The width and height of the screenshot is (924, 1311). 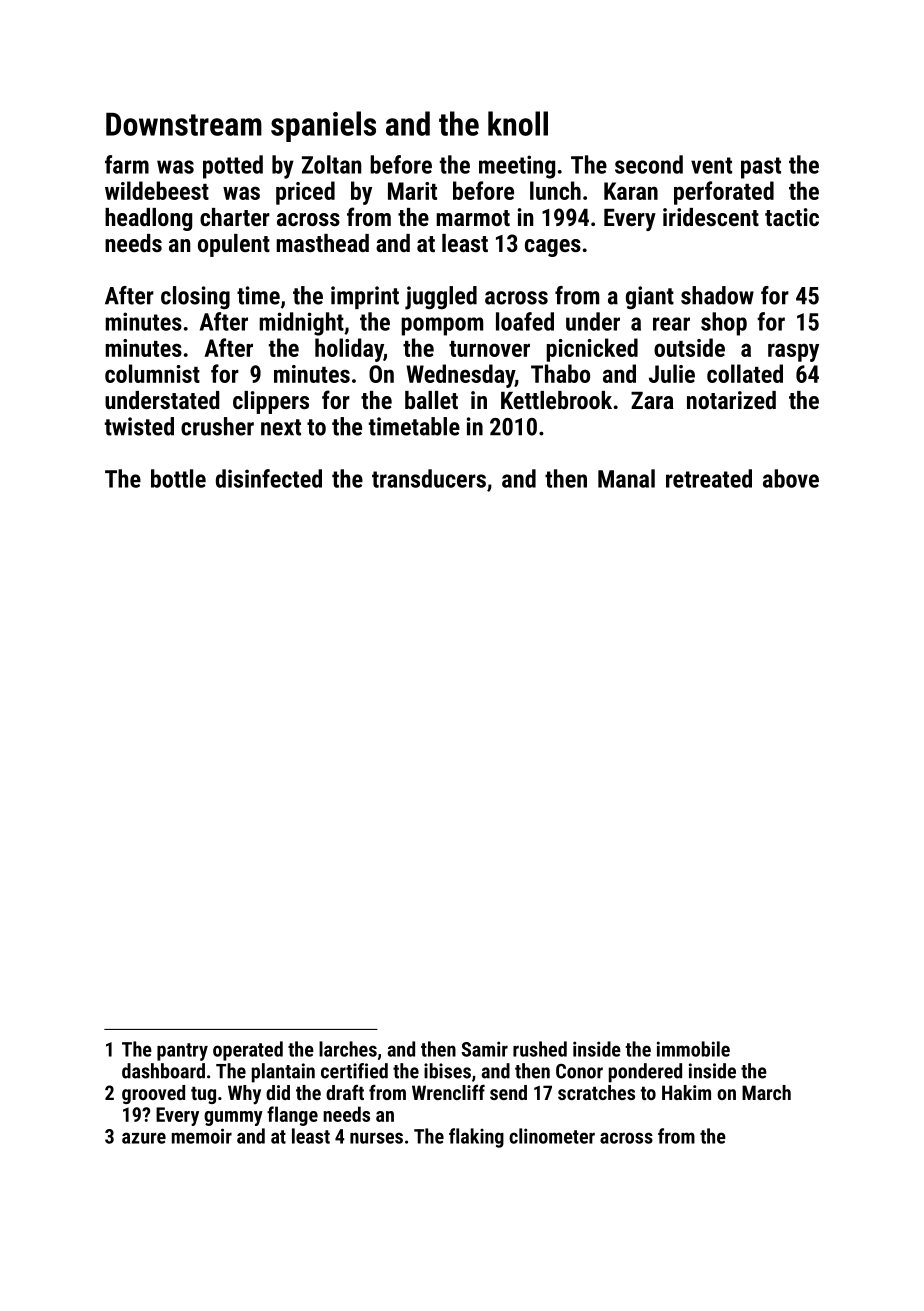 What do you see at coordinates (693, 1049) in the screenshot?
I see `immobile` at bounding box center [693, 1049].
